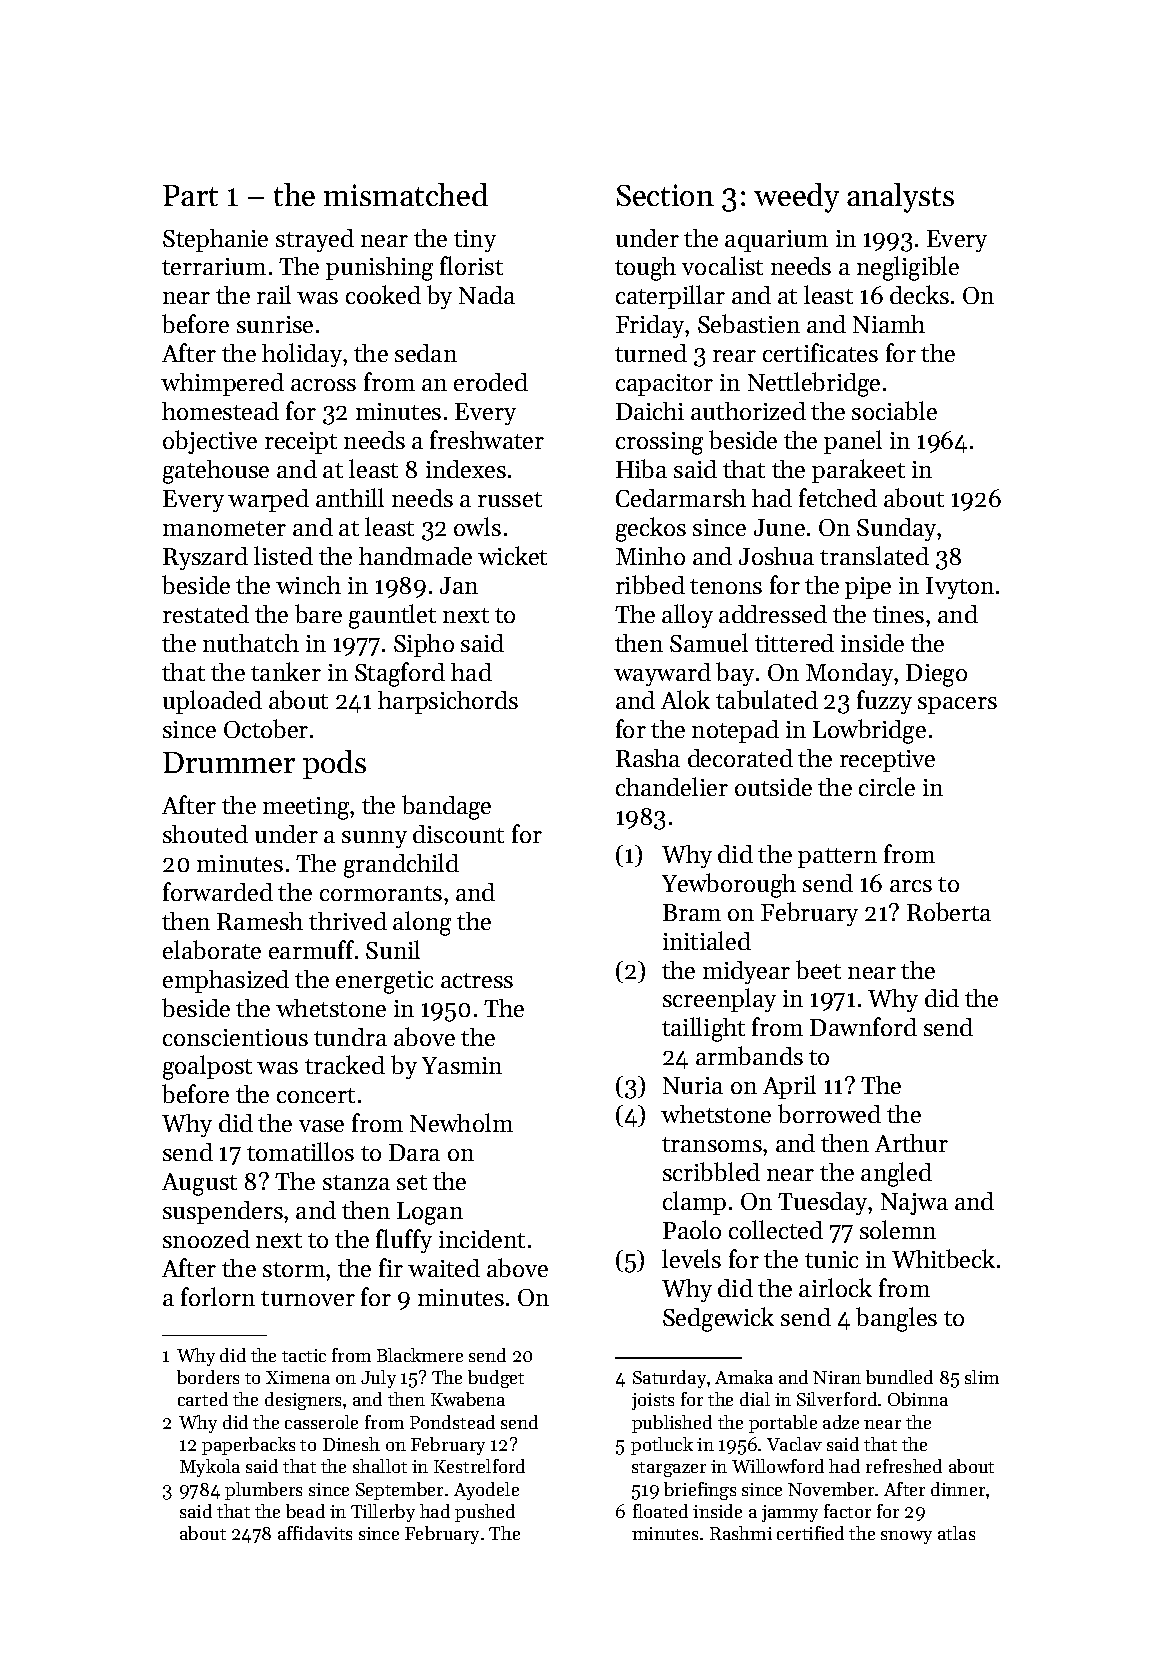 The width and height of the image is (1165, 1654). I want to click on pushed, so click(485, 1513).
